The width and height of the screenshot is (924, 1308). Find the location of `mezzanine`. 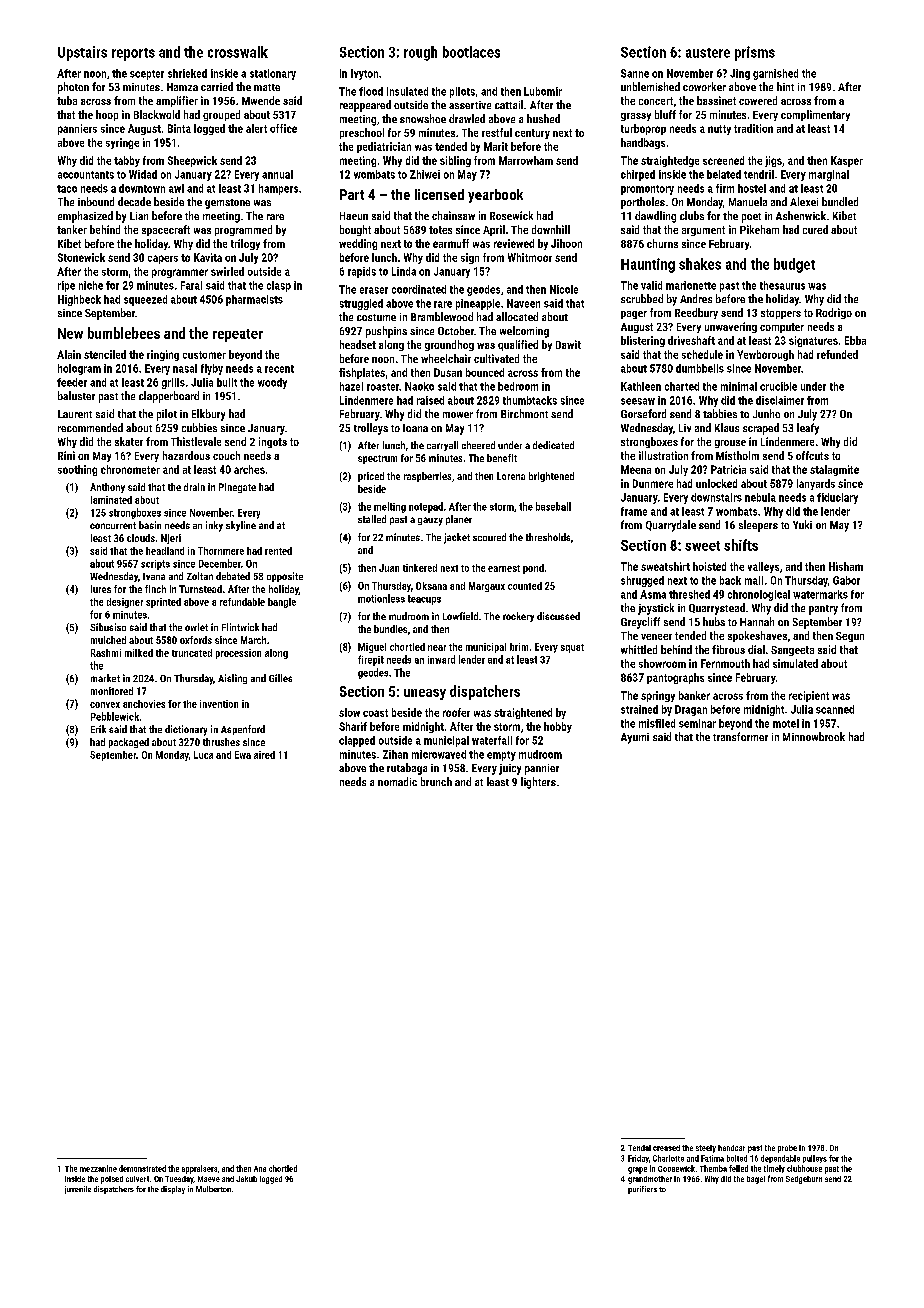

mezzanine is located at coordinates (98, 1168).
